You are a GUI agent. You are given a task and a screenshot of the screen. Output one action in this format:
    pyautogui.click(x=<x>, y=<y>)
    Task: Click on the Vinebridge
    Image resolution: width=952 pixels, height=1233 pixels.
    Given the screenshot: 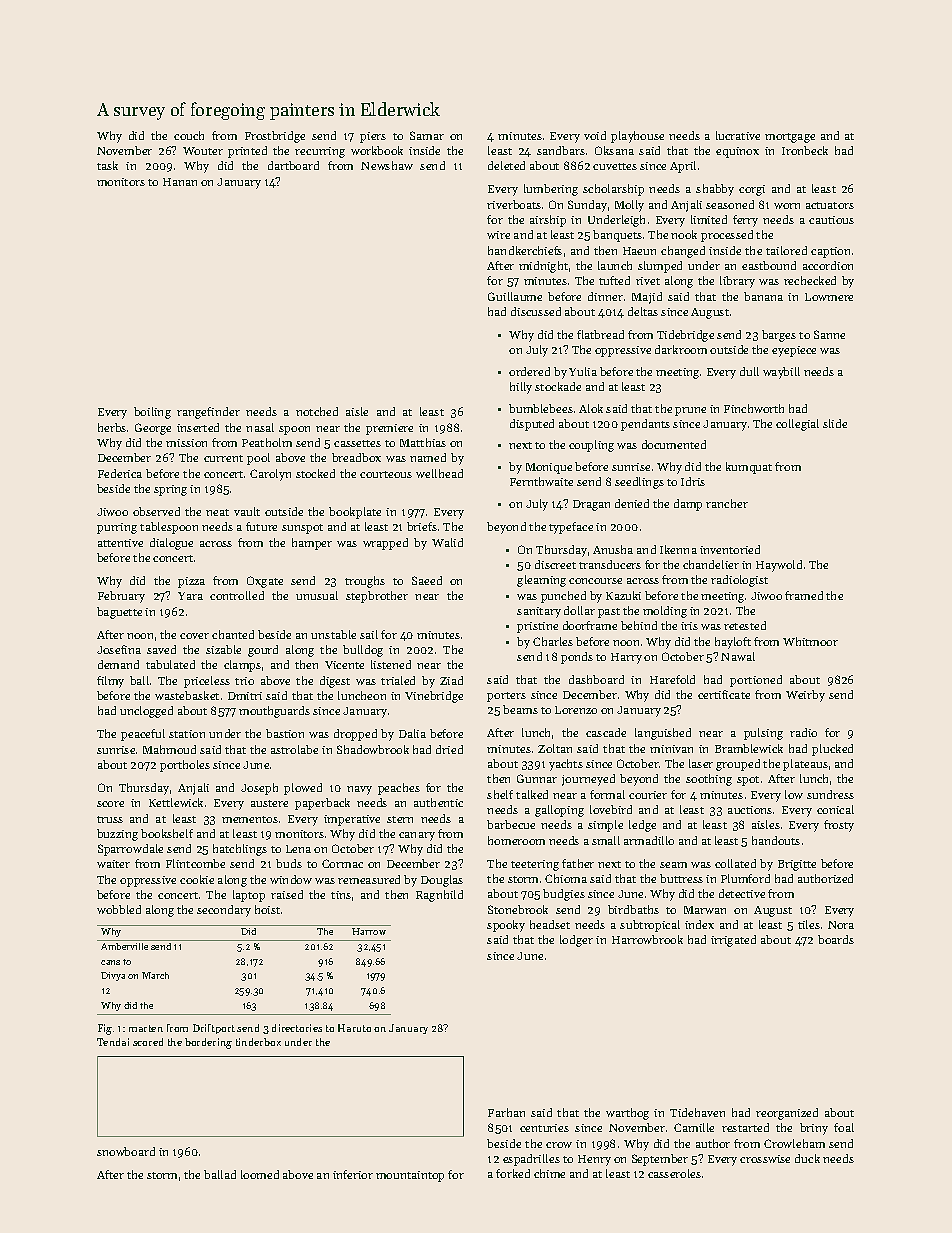 What is the action you would take?
    pyautogui.click(x=434, y=697)
